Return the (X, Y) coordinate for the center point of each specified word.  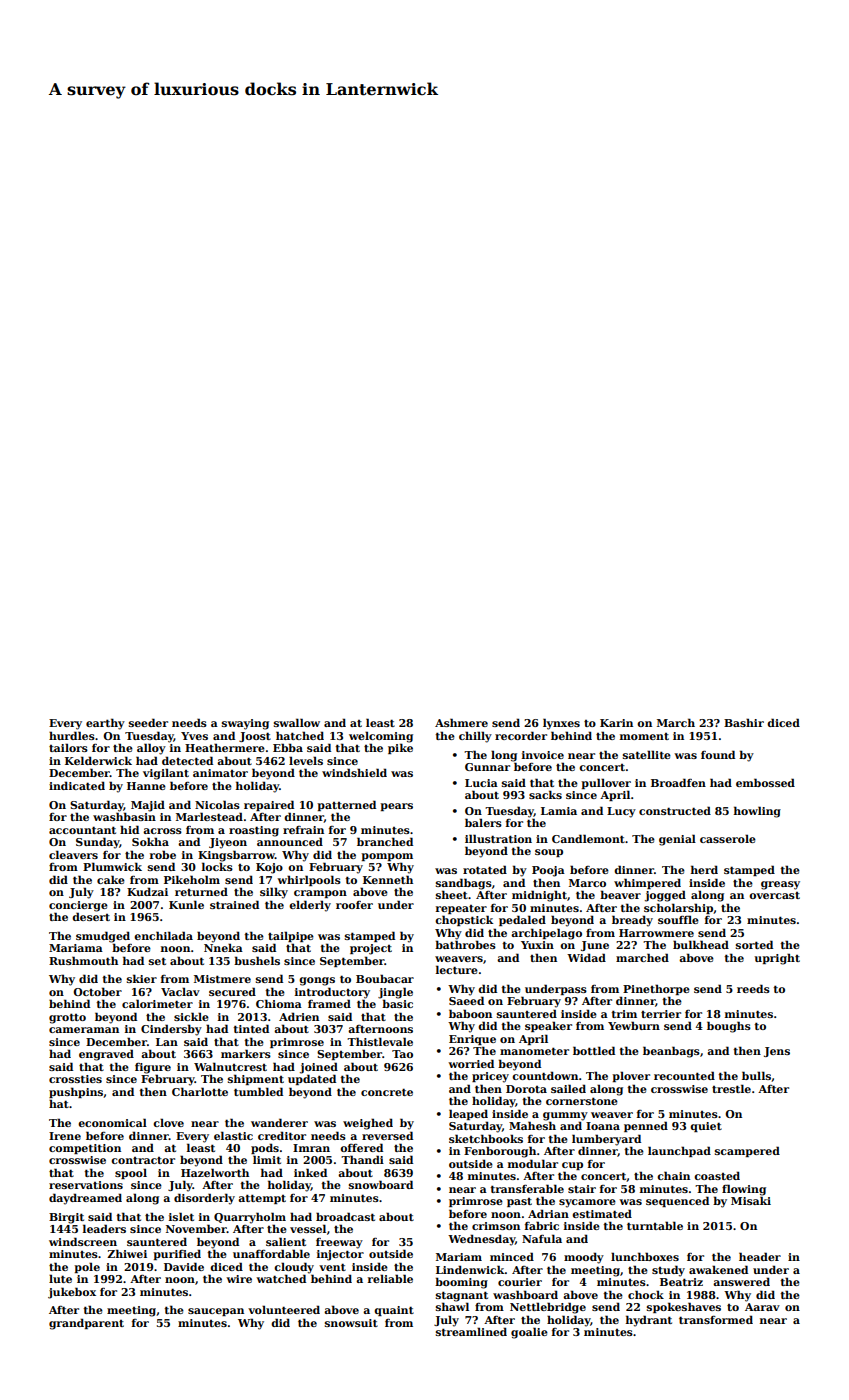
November (196, 1228)
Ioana (603, 1126)
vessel (308, 1228)
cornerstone (582, 1101)
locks (217, 866)
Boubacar (385, 978)
